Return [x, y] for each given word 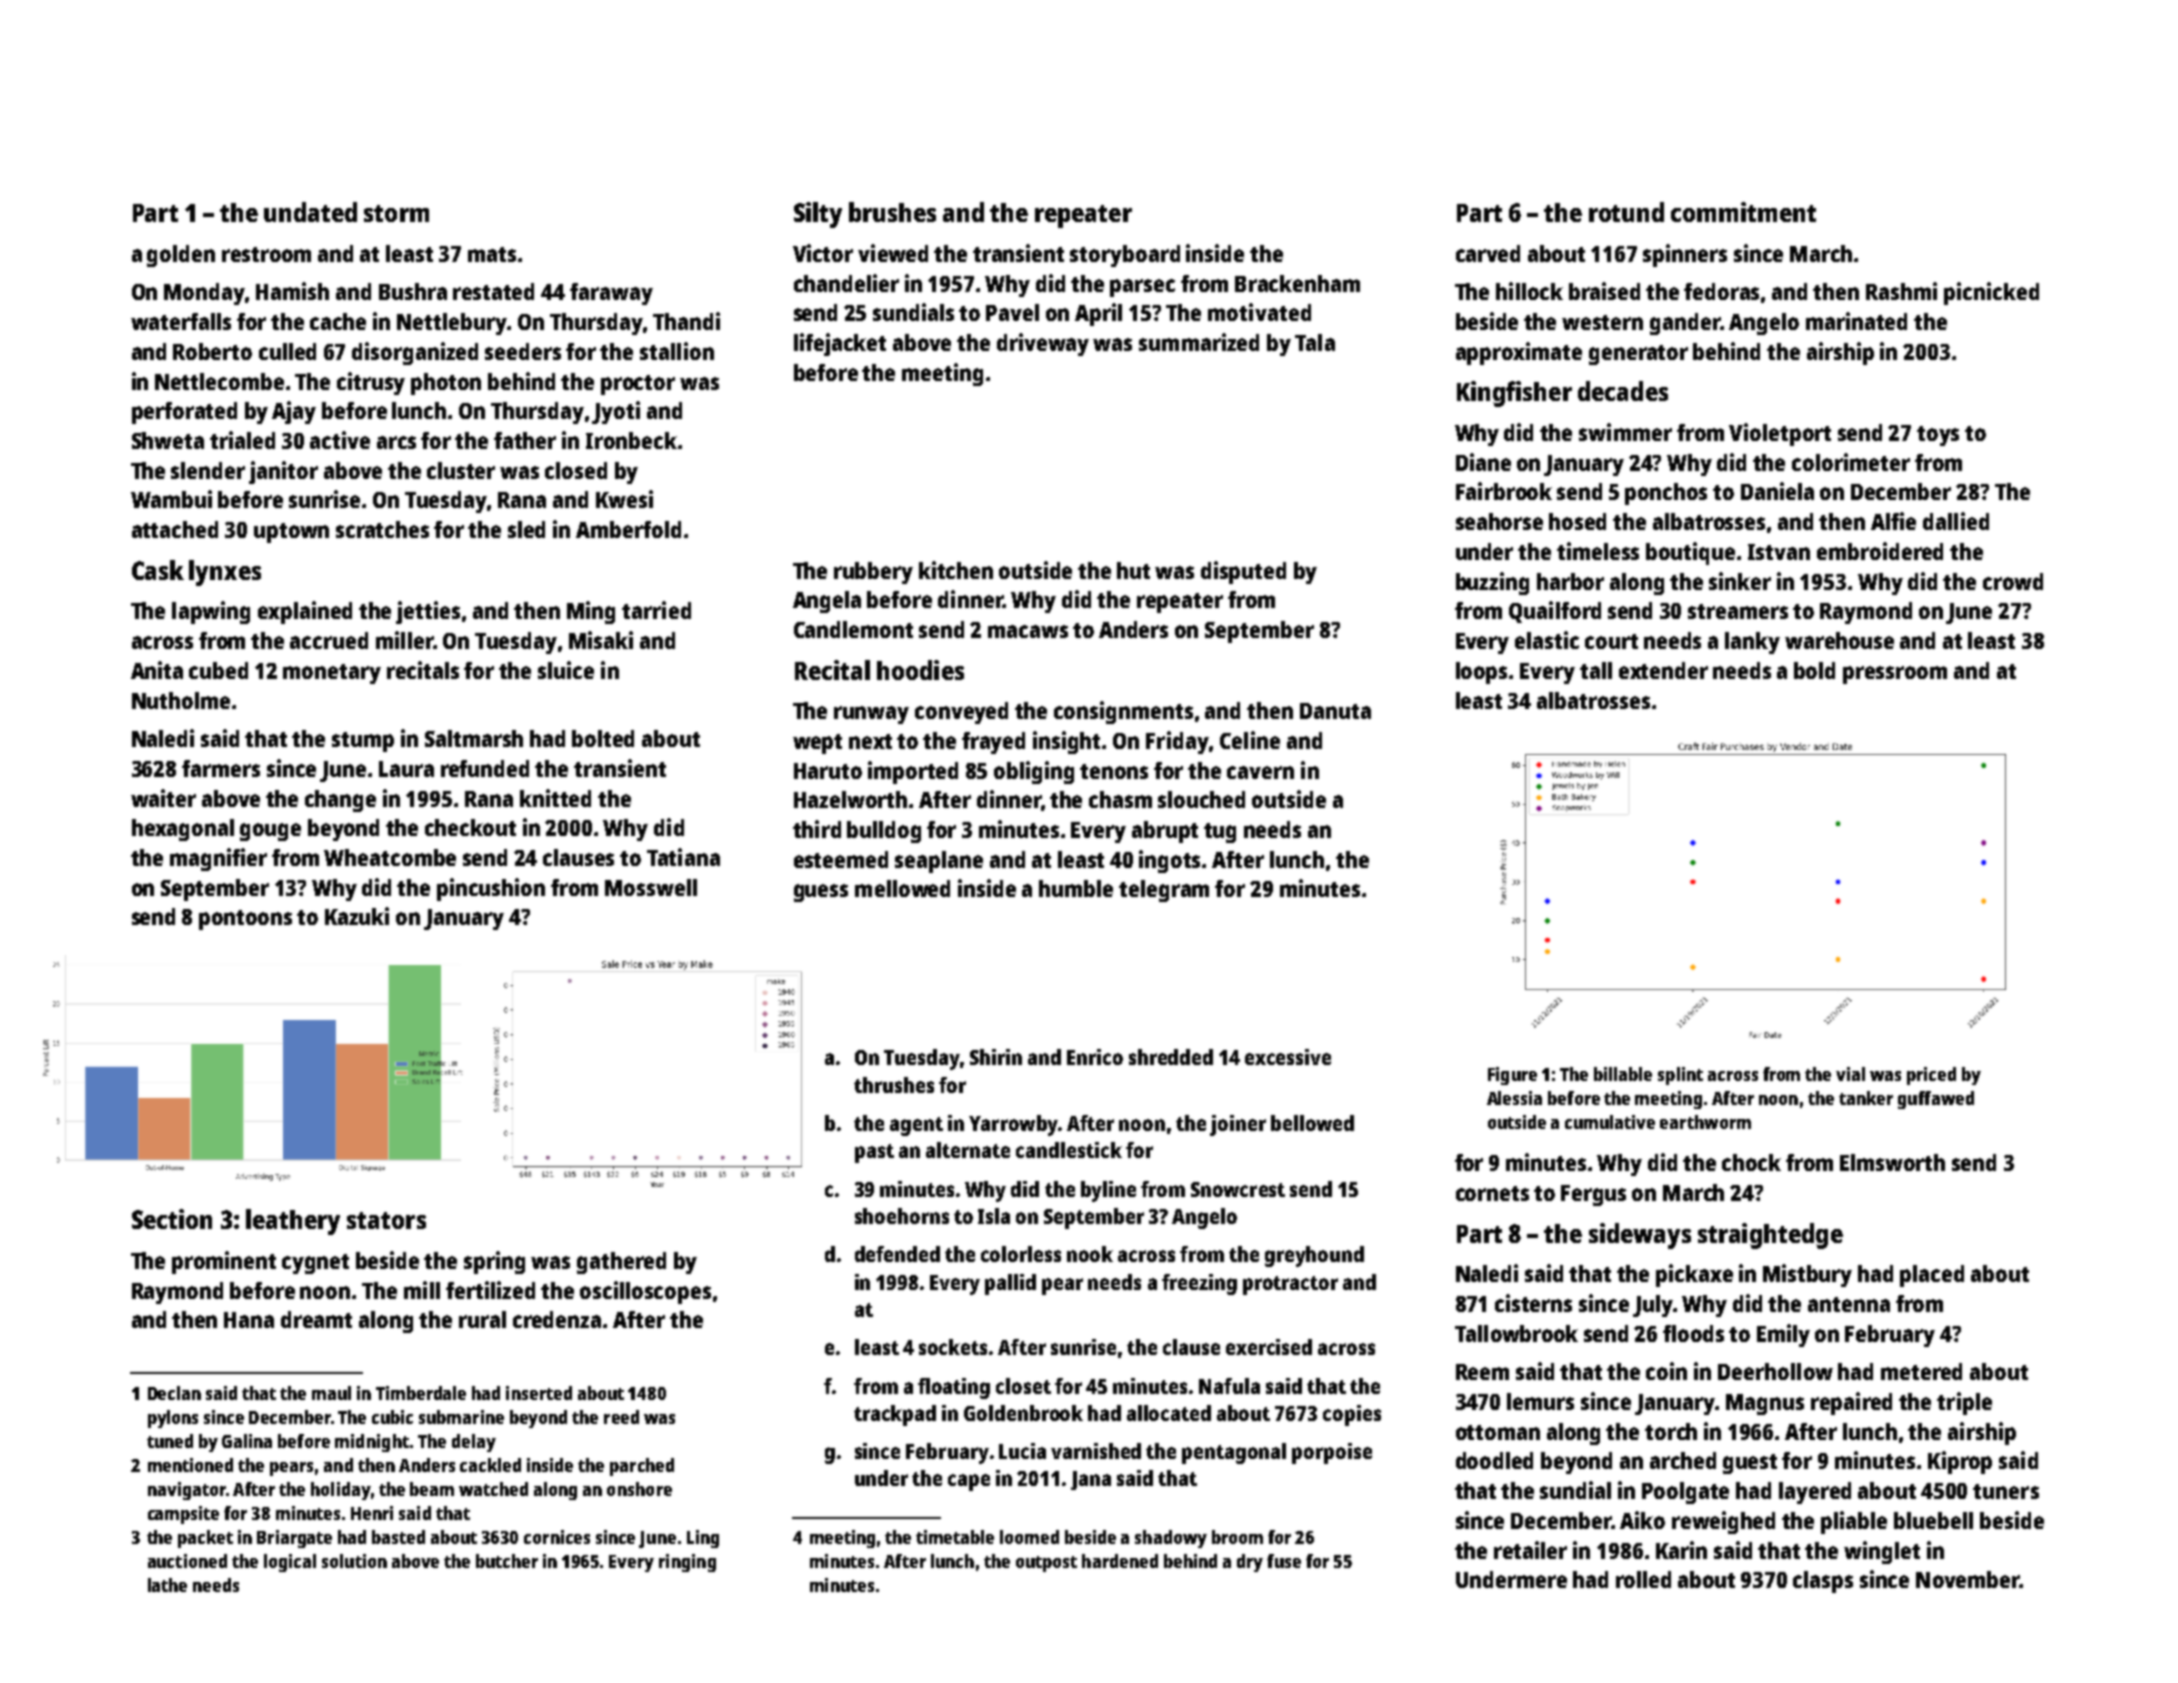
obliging [1034, 772]
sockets [953, 1347]
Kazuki [357, 916]
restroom [266, 254]
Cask [158, 570]
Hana [249, 1320]
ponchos [1666, 494]
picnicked [1991, 293]
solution [354, 1561]
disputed [1243, 572]
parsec [1142, 288]
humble [1076, 888]
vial [1850, 1074]
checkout [470, 827]
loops [1481, 673]
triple [1964, 1403]
